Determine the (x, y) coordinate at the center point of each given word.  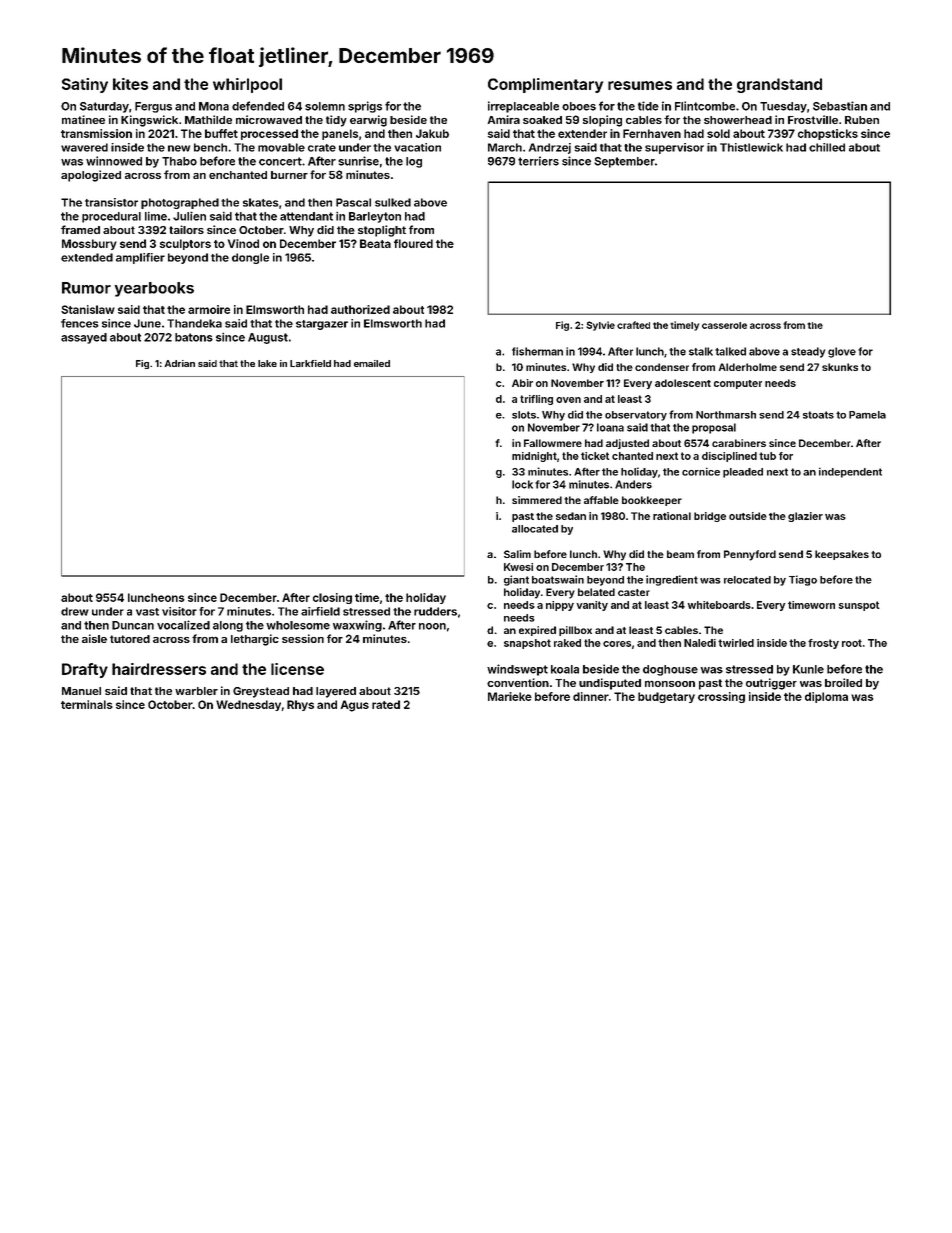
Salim (517, 554)
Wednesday (248, 705)
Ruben (862, 120)
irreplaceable (523, 107)
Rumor (86, 288)
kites (130, 84)
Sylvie (600, 326)
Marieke (510, 696)
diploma (826, 697)
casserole (724, 325)
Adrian (180, 363)
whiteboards (719, 605)
